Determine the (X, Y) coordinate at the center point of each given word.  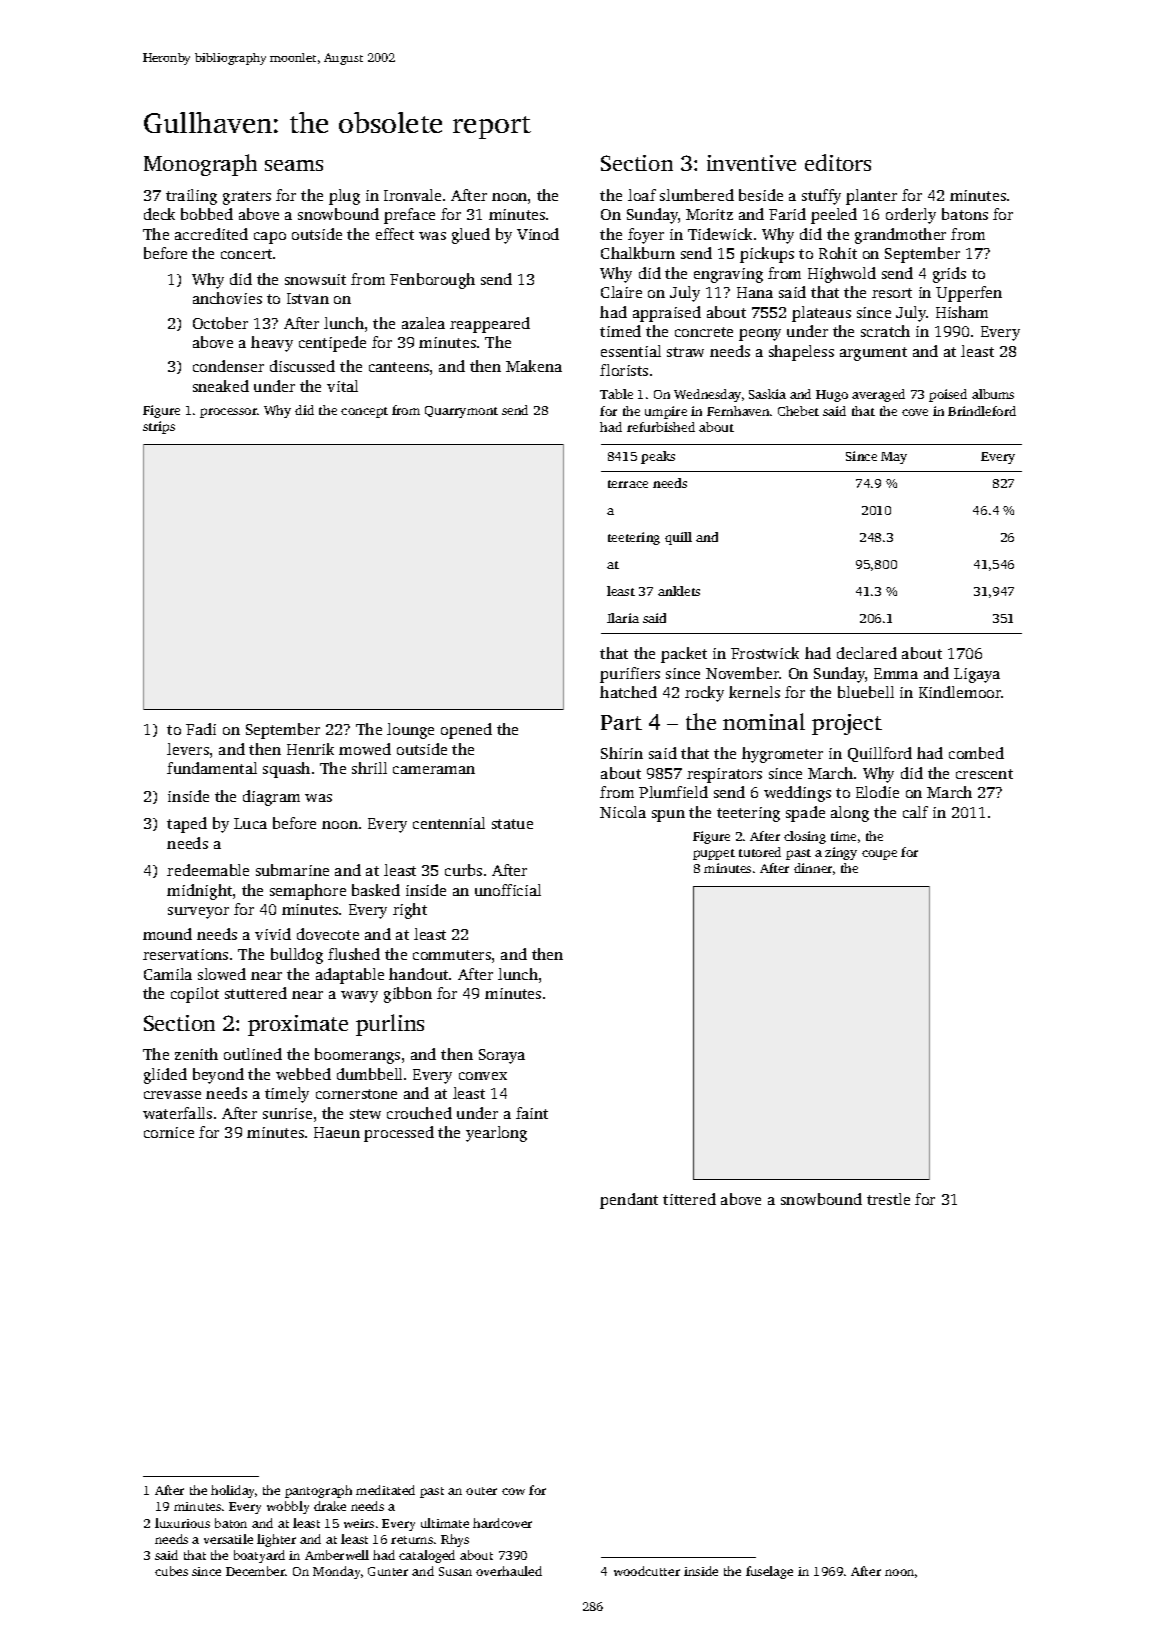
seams (294, 165)
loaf (642, 195)
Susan (455, 1571)
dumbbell (369, 1074)
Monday (336, 1572)
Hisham (962, 312)
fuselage (769, 1572)
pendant (629, 1201)
